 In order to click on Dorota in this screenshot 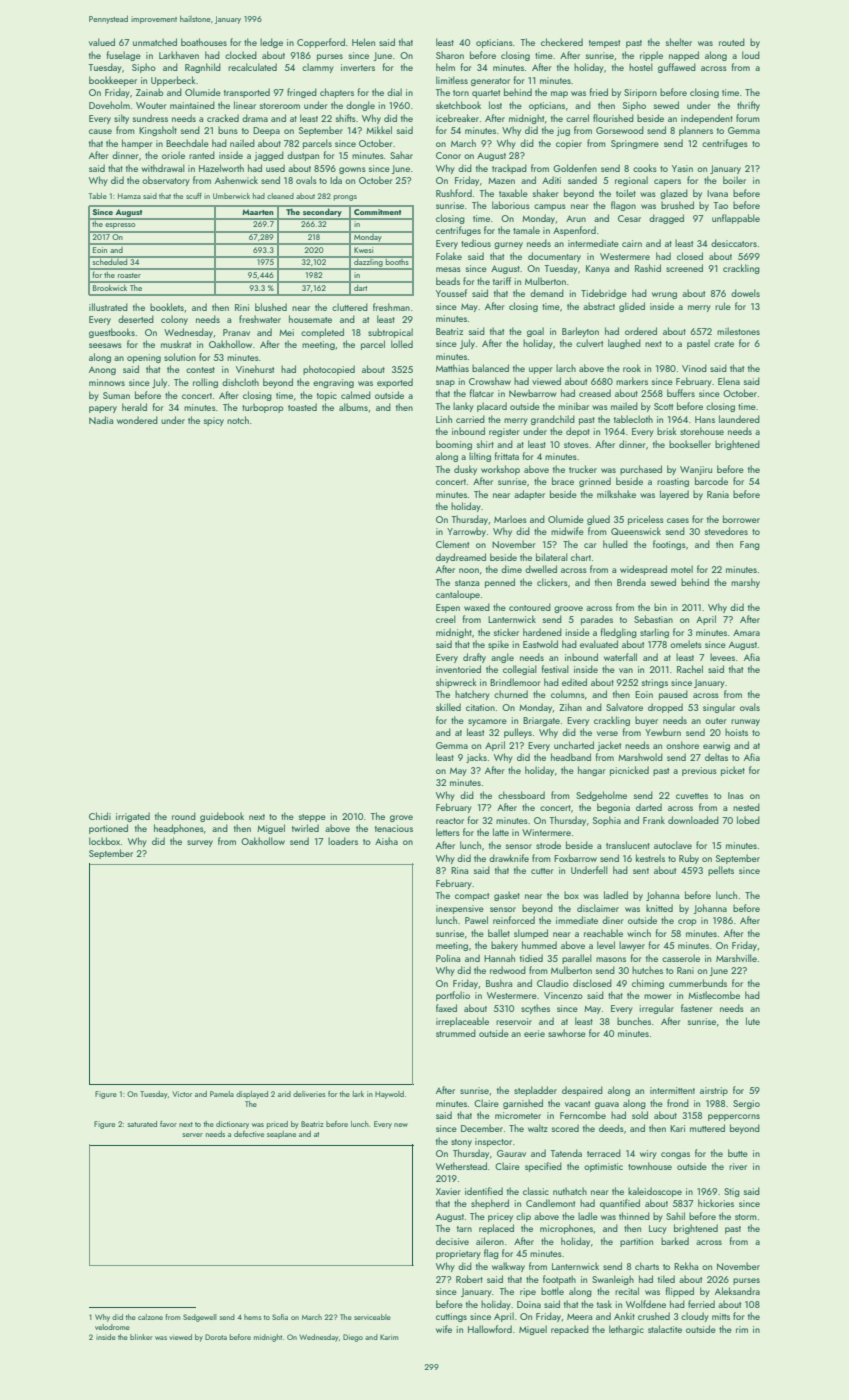, I will do `click(216, 1337)`.
